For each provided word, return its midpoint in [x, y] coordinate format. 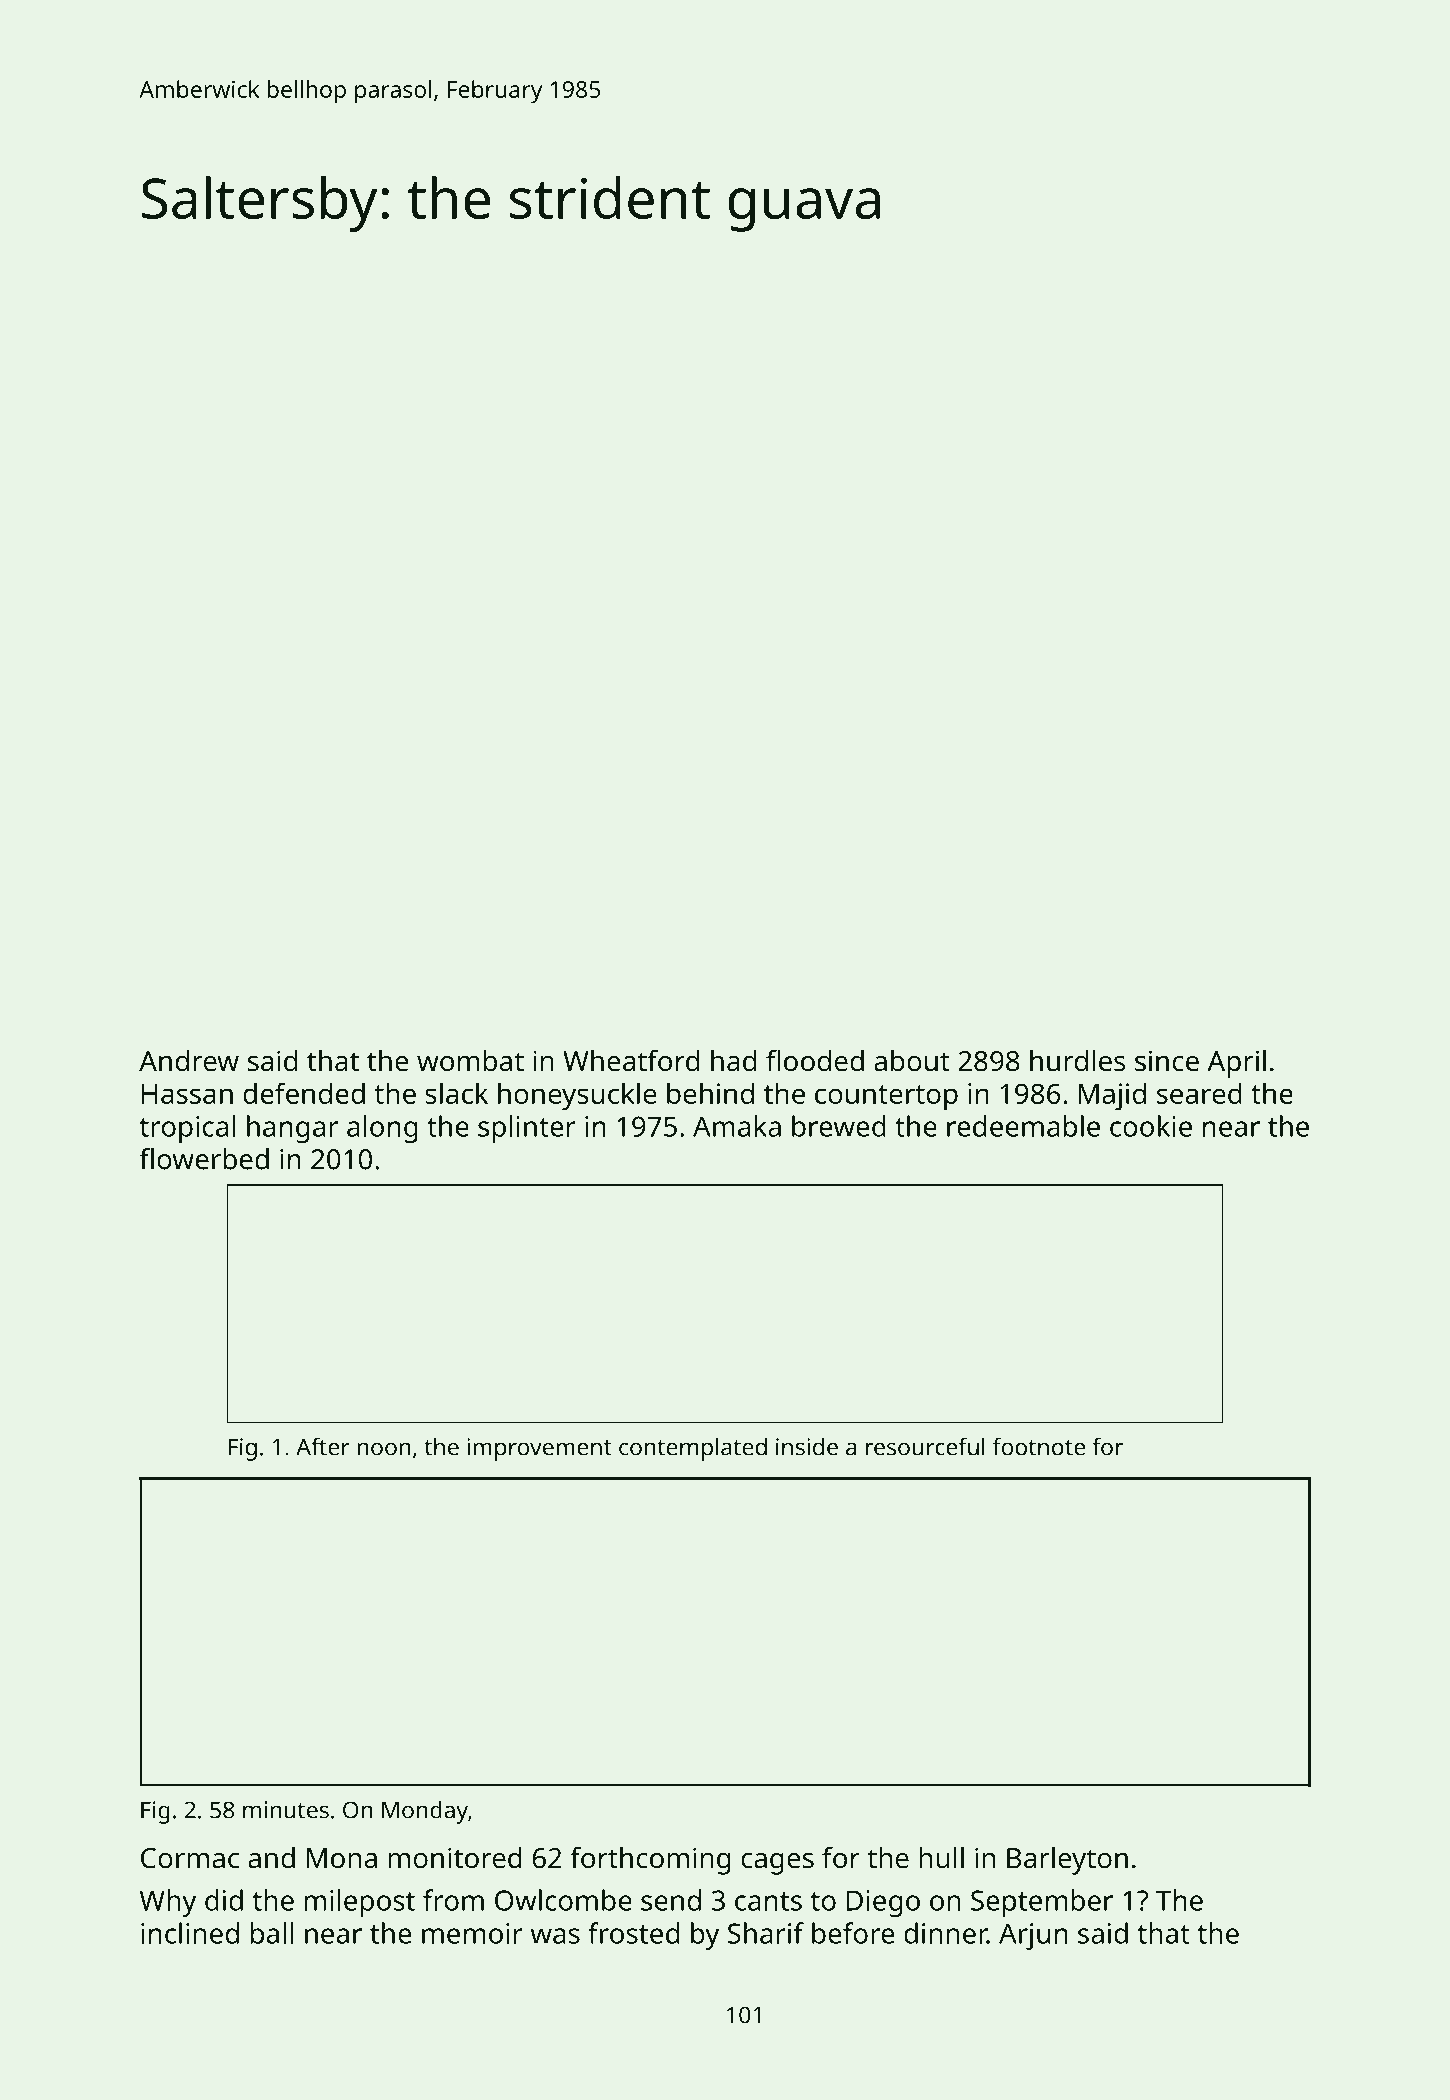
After [323, 1446]
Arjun [1033, 1936]
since [1167, 1061]
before [853, 1933]
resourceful [925, 1446]
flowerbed [204, 1159]
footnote [1039, 1446]
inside [807, 1446]
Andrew [189, 1061]
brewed [839, 1126]
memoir [472, 1933]
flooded [815, 1061]
